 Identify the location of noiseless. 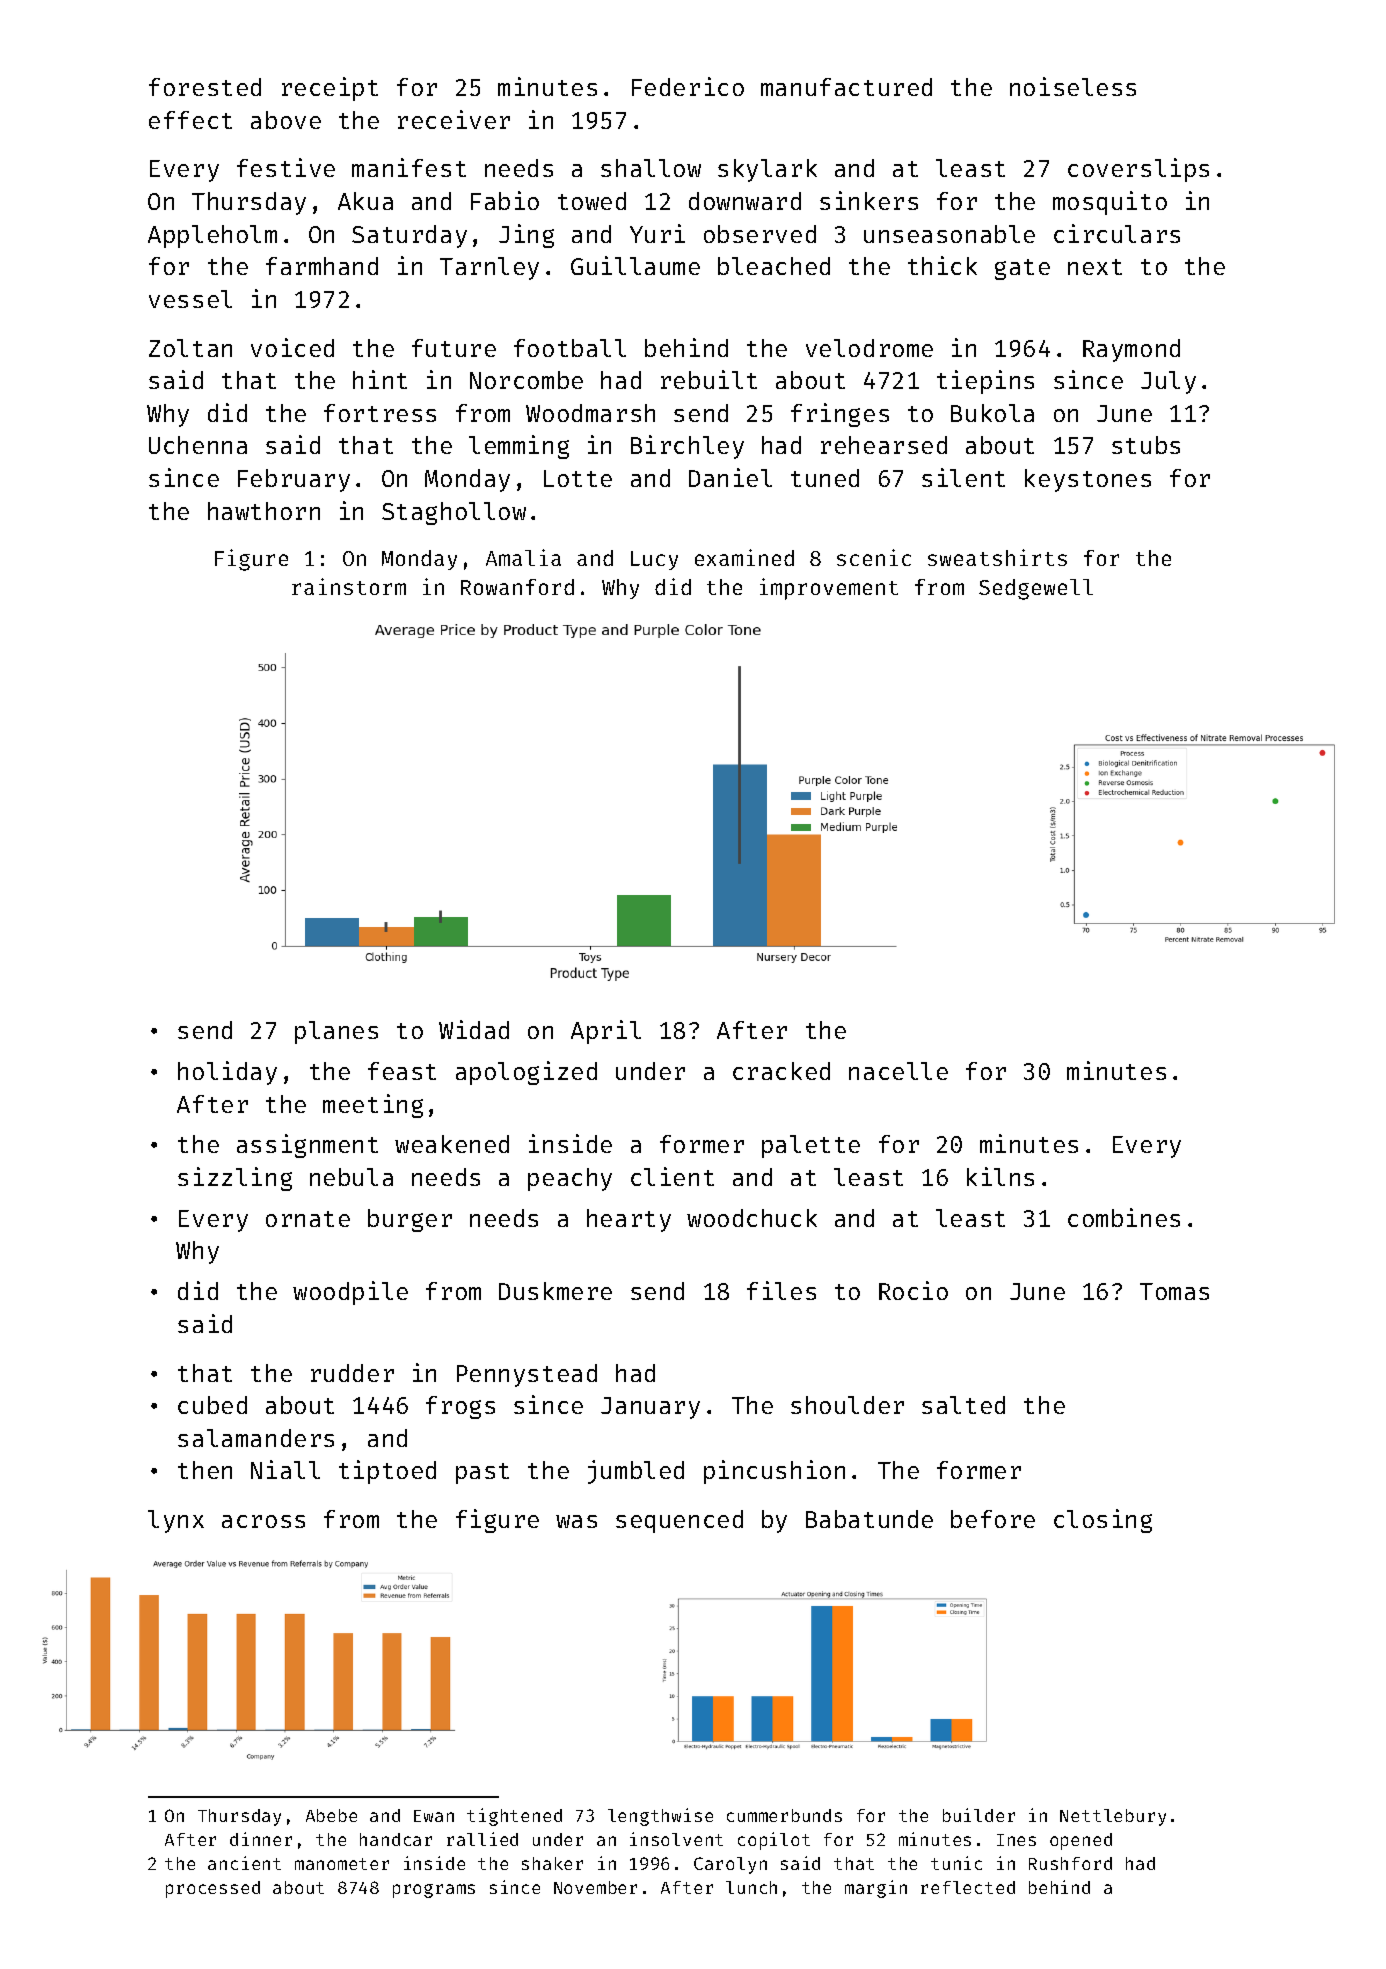
(1073, 86).
